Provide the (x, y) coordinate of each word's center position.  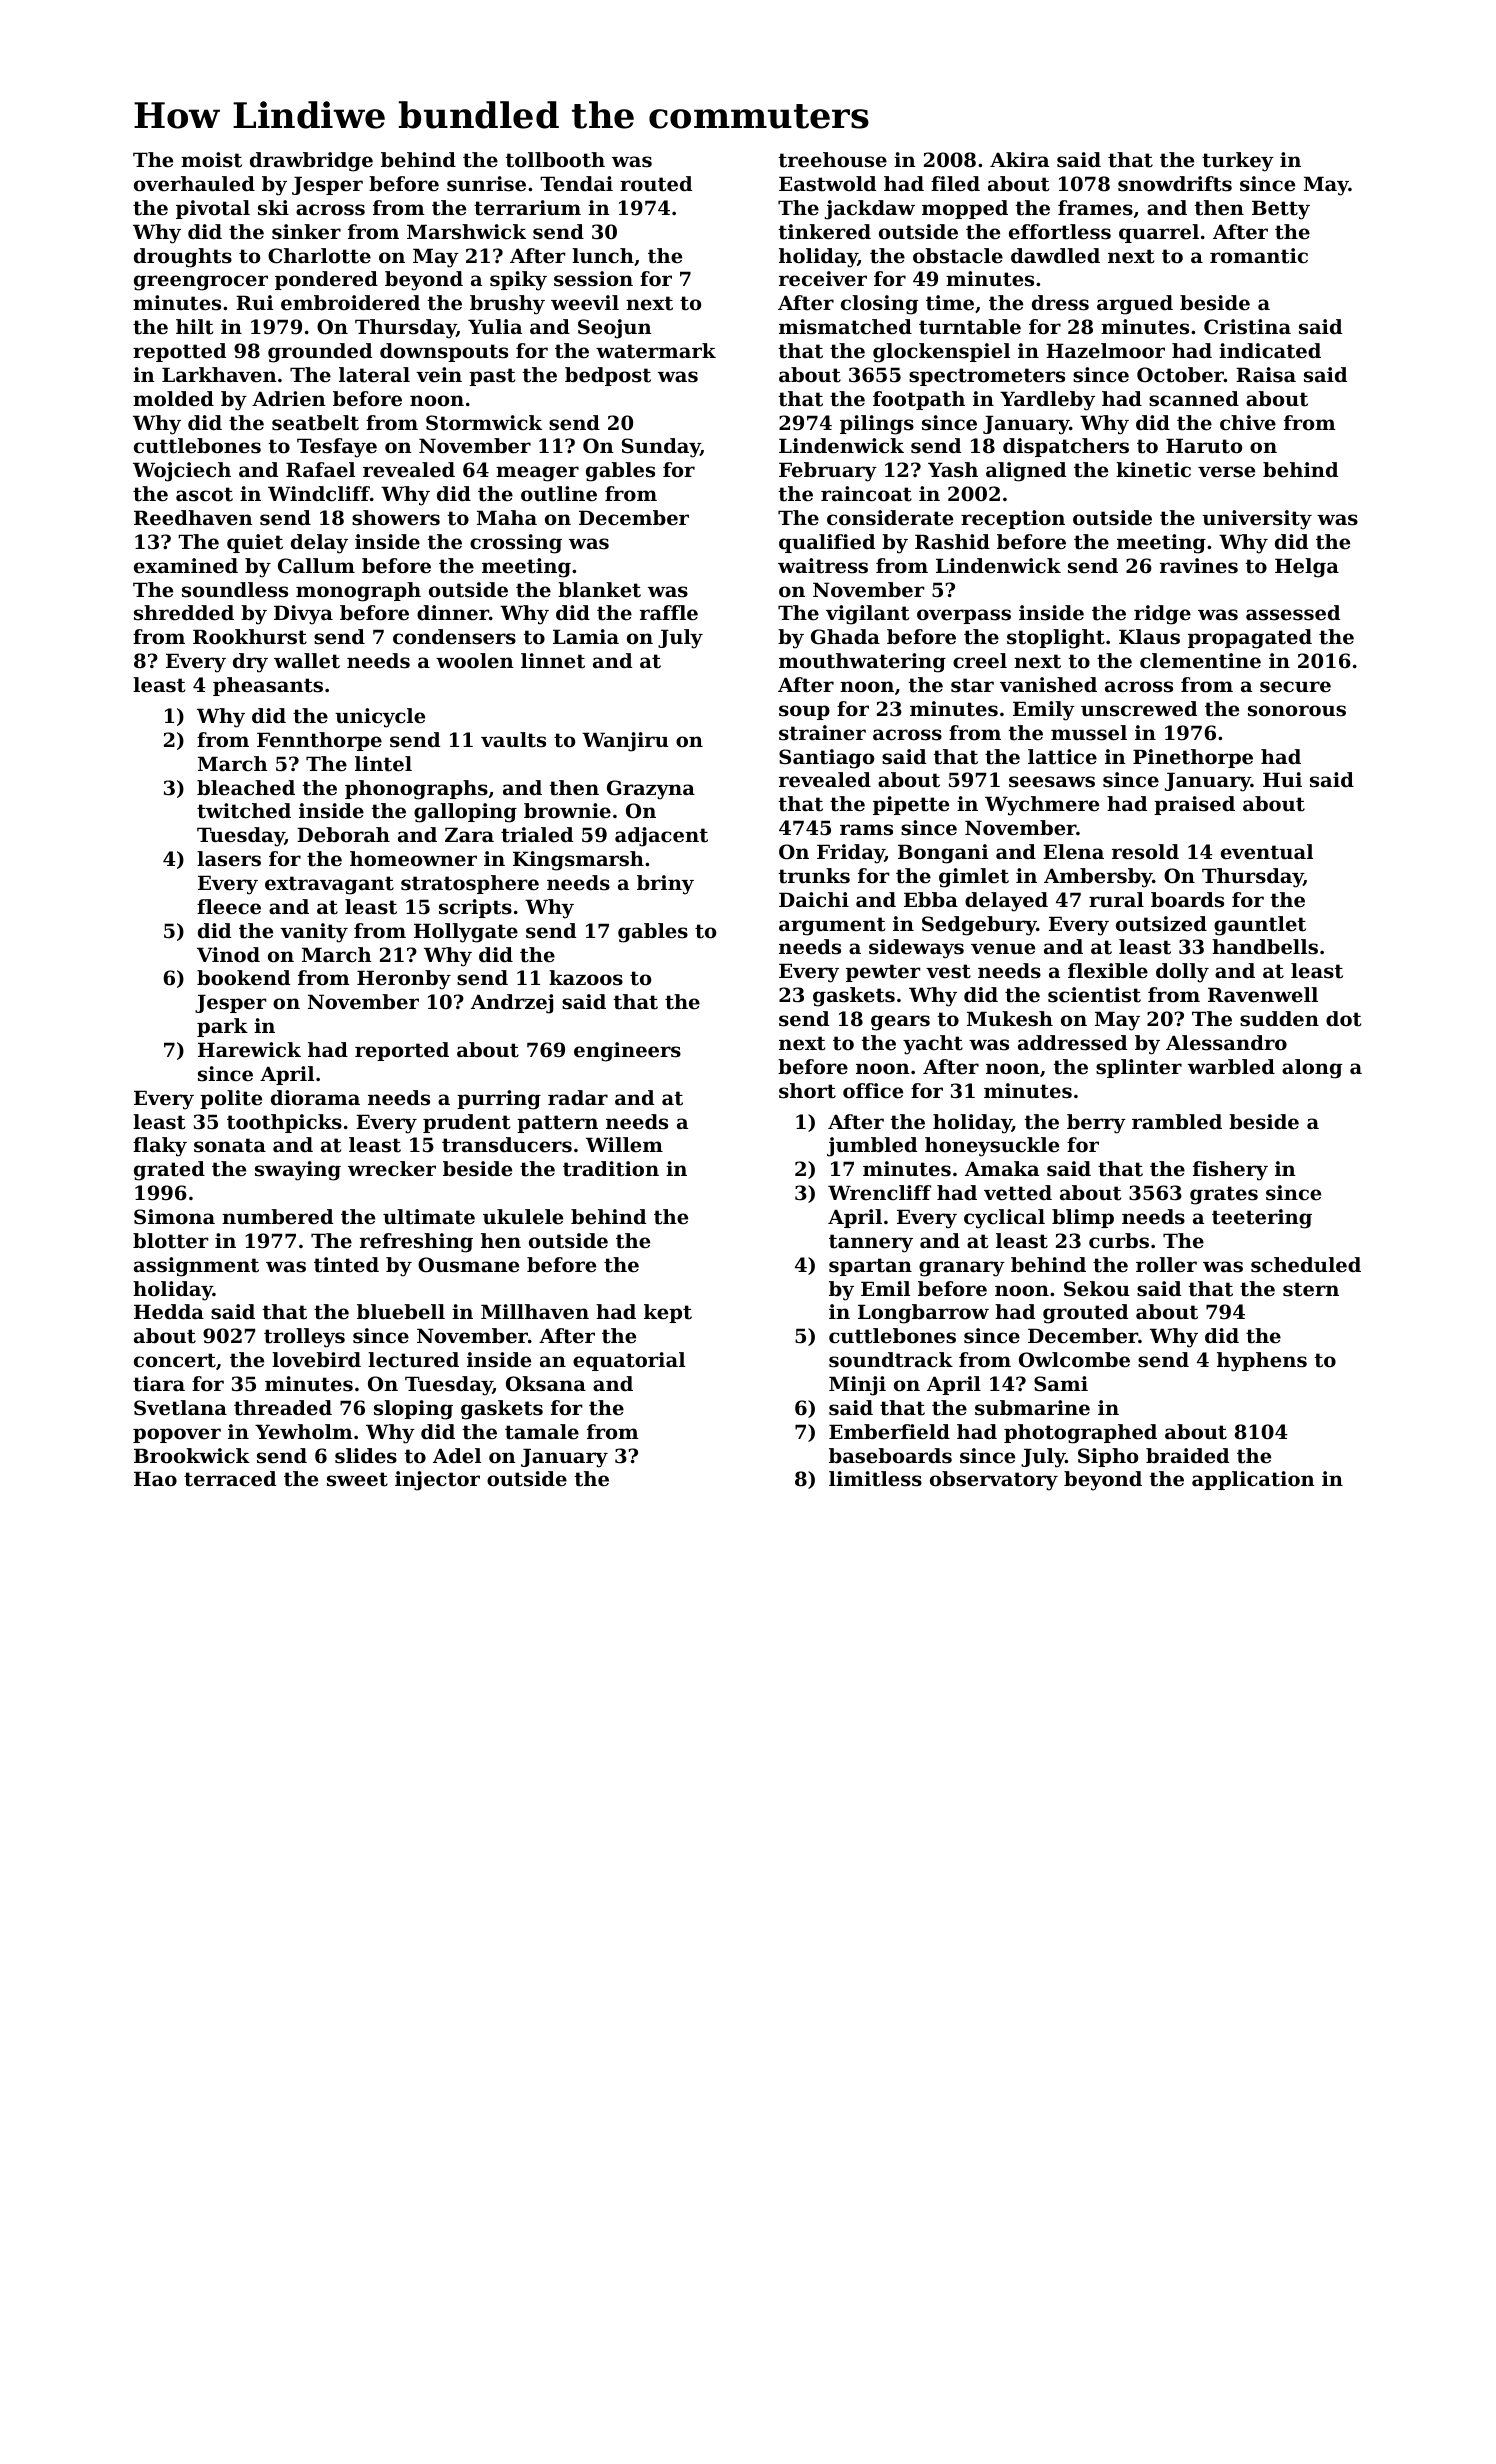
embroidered (350, 303)
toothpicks (284, 1123)
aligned (1026, 472)
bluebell (401, 1312)
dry (250, 663)
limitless (875, 1479)
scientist (1094, 995)
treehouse (832, 160)
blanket (599, 590)
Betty (1281, 210)
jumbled (872, 1147)
